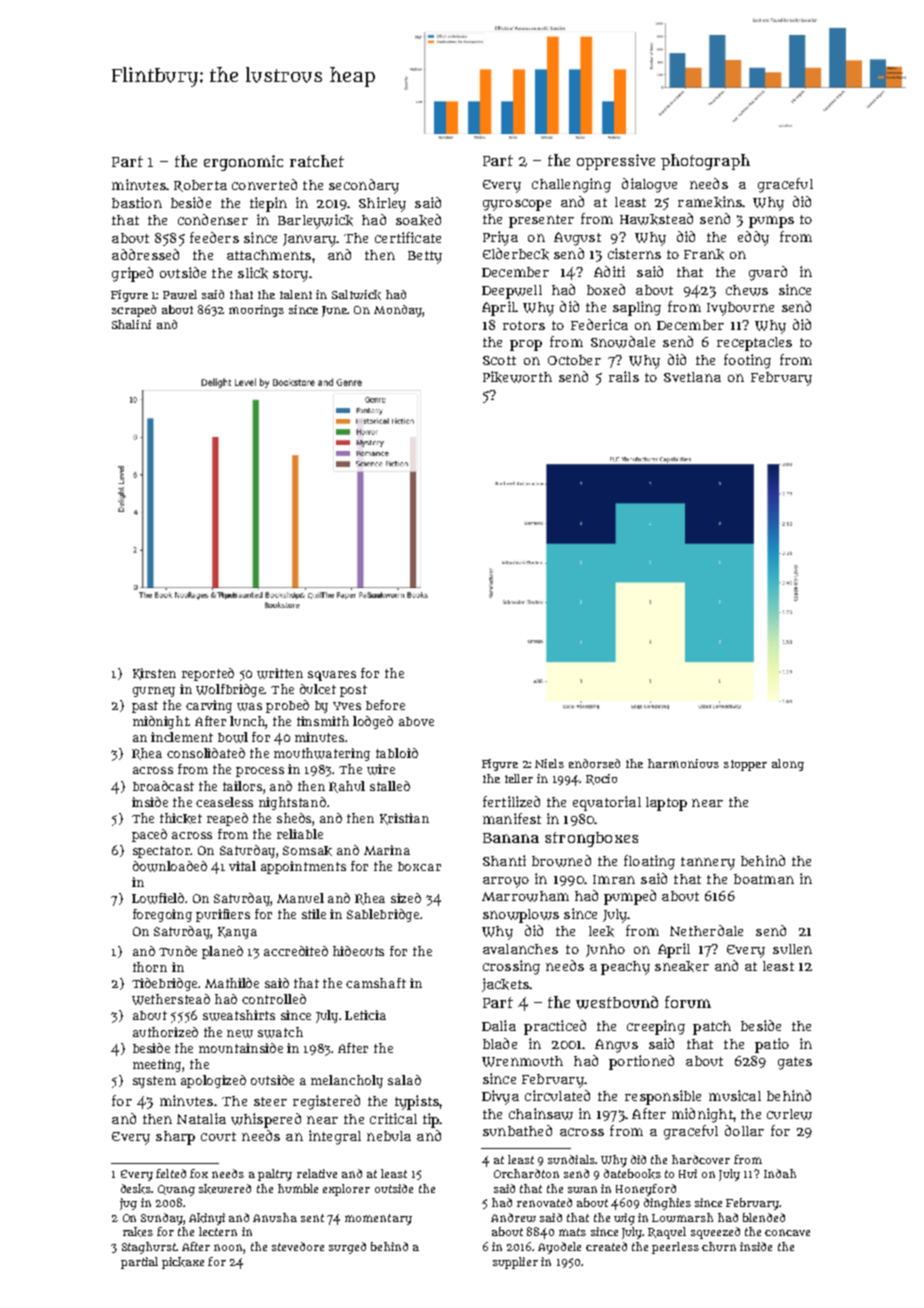  What do you see at coordinates (431, 1120) in the image?
I see `tip` at bounding box center [431, 1120].
